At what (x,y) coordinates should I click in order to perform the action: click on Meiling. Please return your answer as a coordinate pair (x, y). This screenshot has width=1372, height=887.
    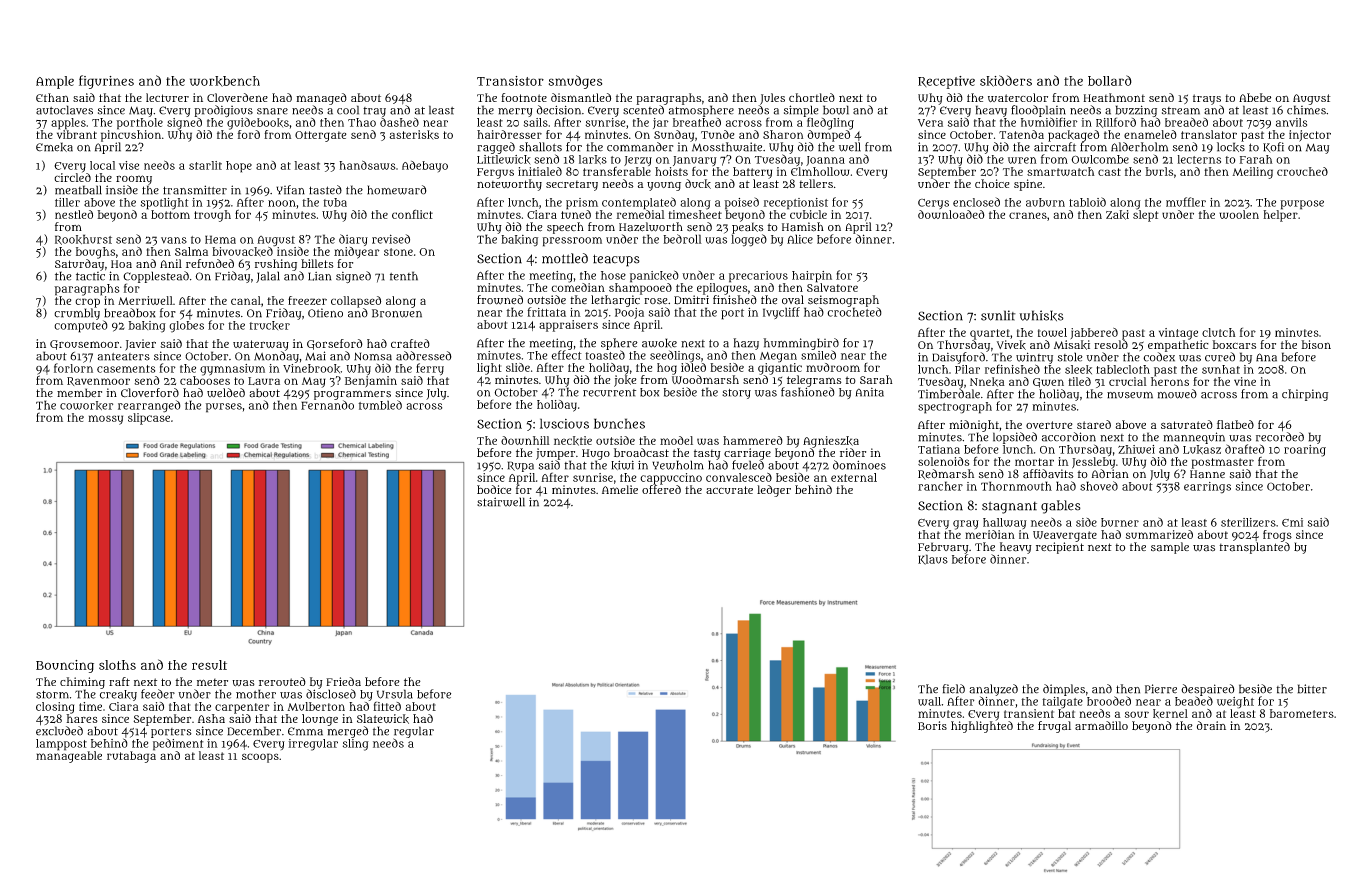
    Looking at the image, I should click on (1252, 173).
